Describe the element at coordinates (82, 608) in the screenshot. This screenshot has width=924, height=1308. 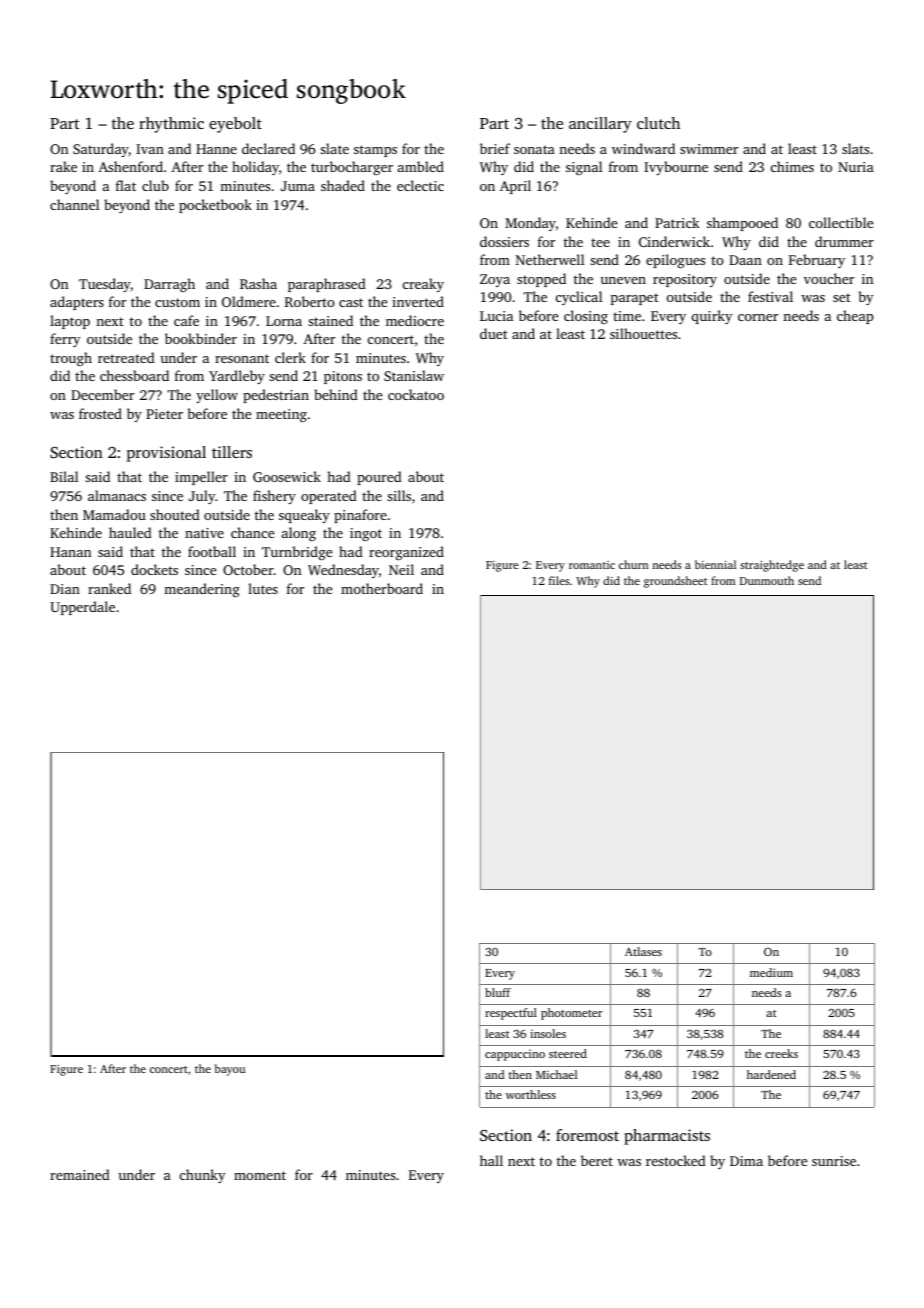
I see `Upperdale` at that location.
